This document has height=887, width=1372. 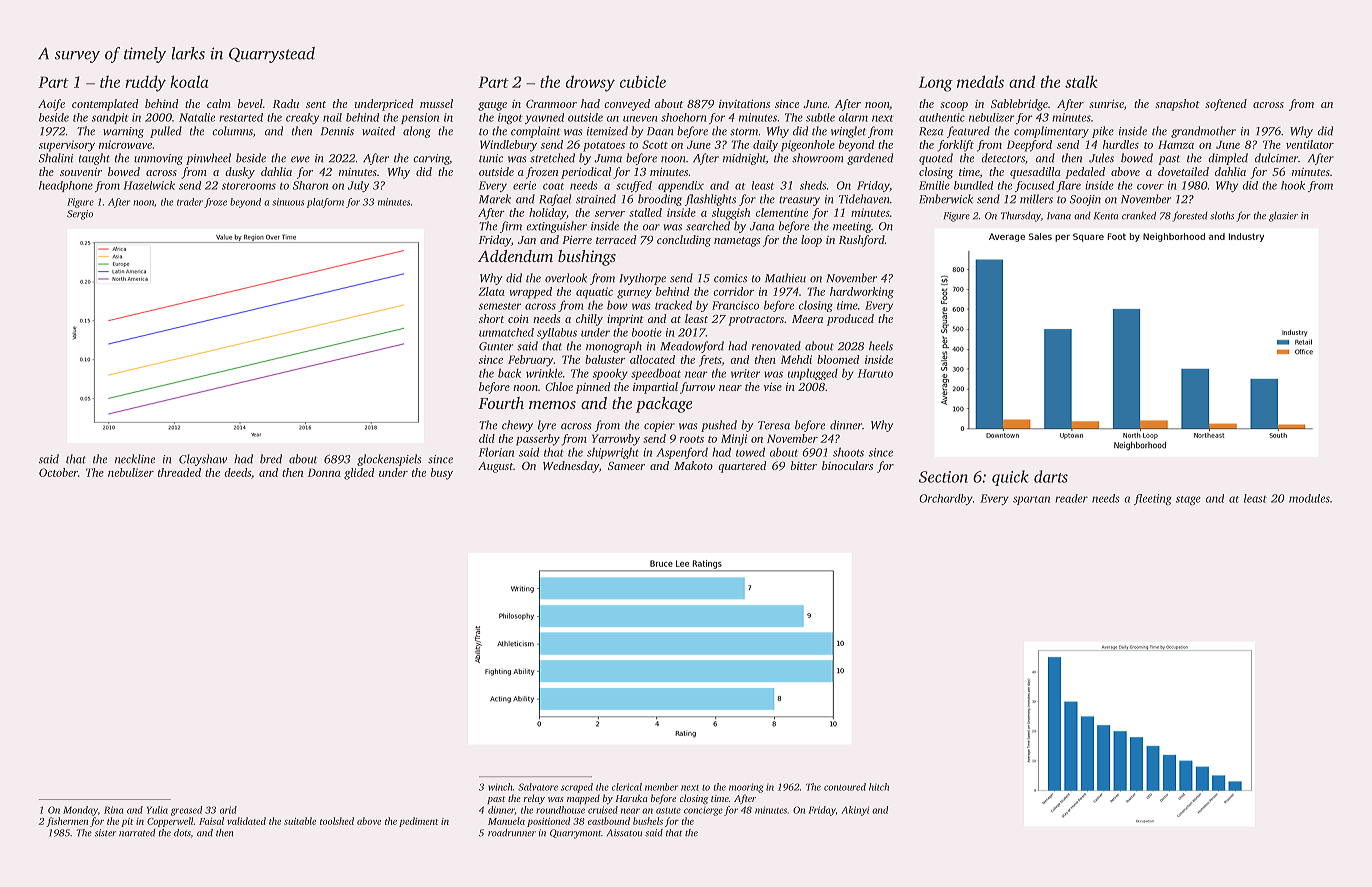 What do you see at coordinates (500, 787) in the document?
I see `winch` at bounding box center [500, 787].
